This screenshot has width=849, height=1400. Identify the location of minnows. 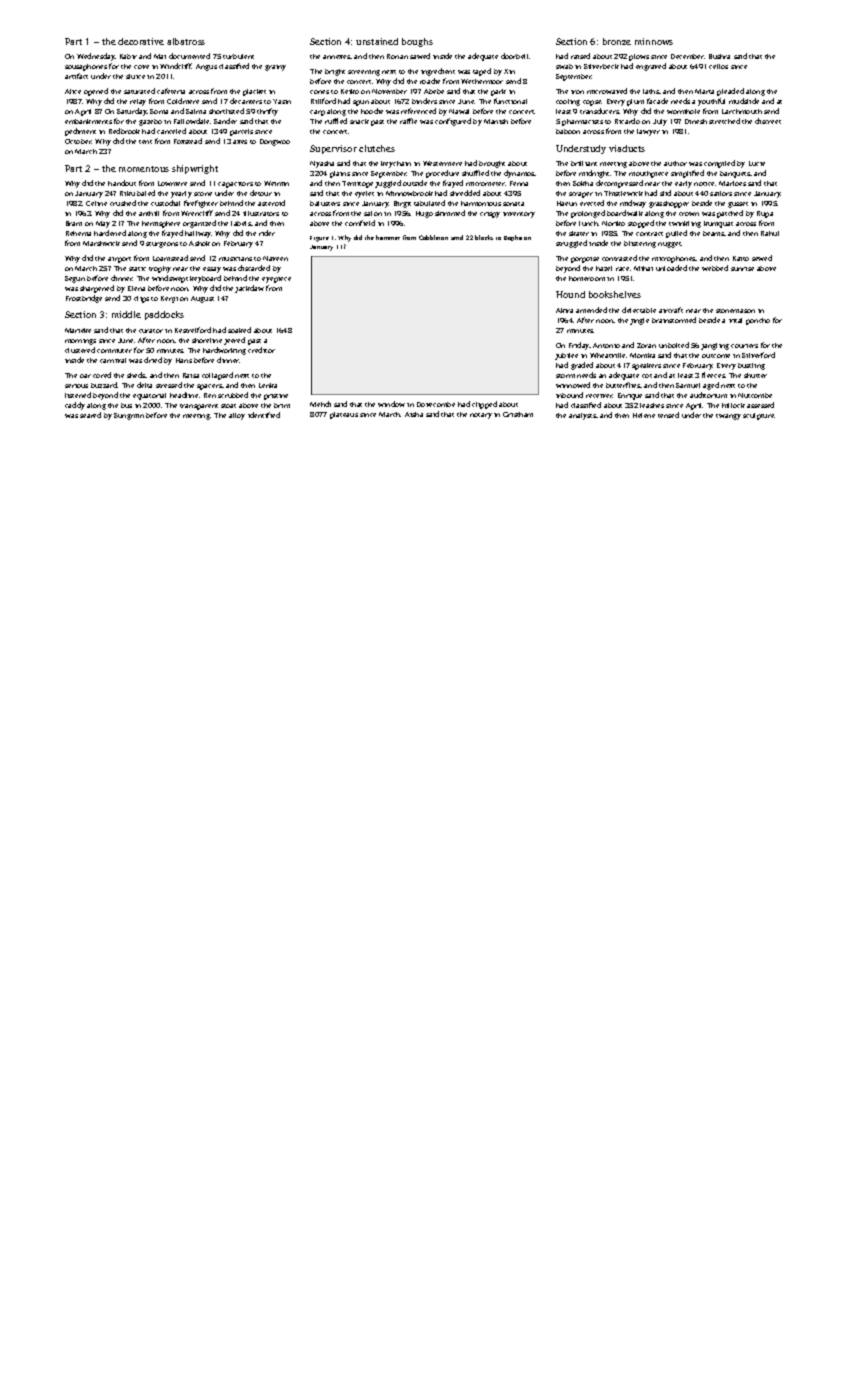
(654, 41).
